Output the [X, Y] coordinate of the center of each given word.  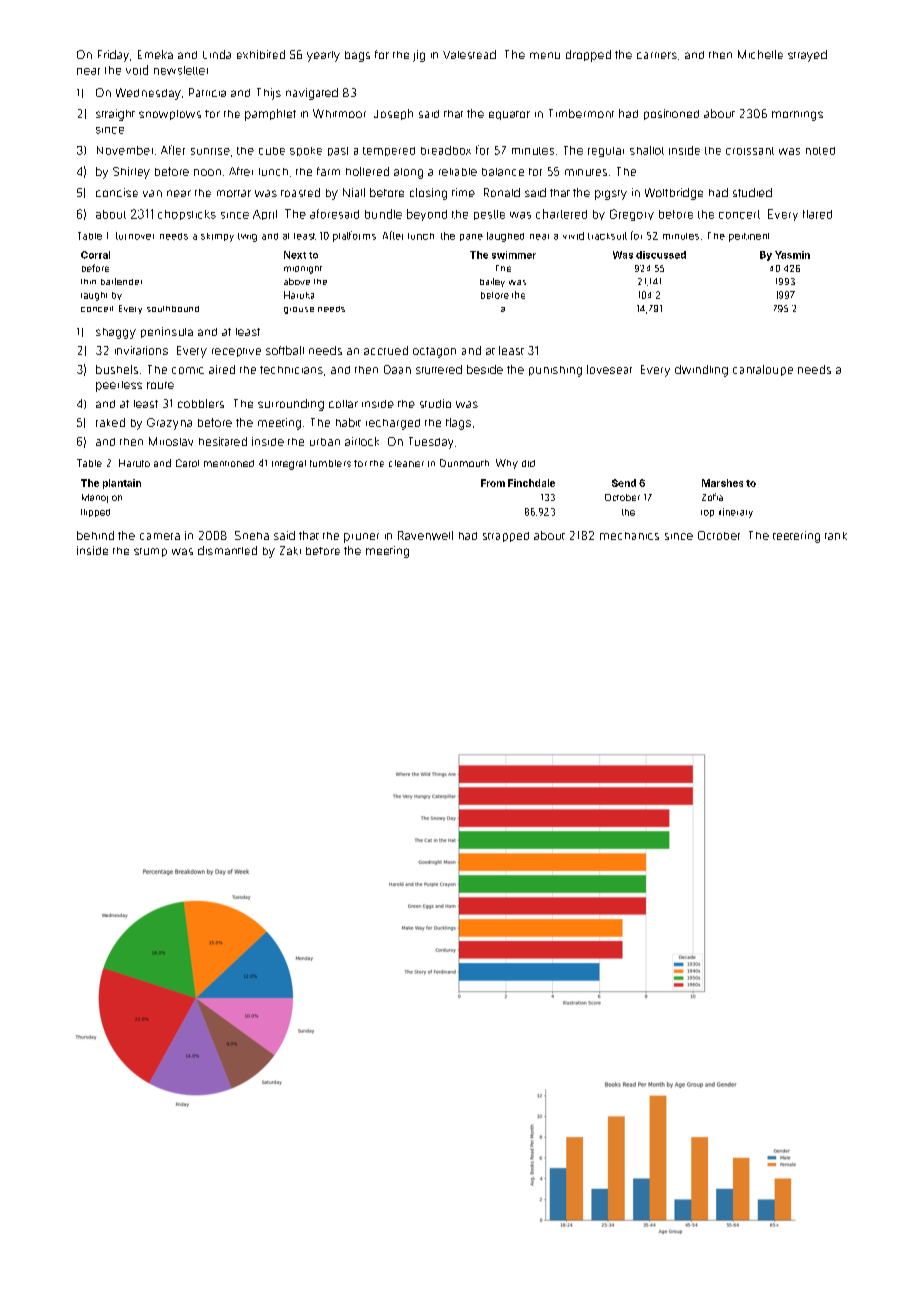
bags [357, 56]
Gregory [632, 215]
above [297, 281]
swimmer [514, 255]
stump [150, 552]
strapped [506, 537]
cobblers [201, 403]
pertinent [749, 237]
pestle [489, 215]
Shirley [131, 173]
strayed [807, 56]
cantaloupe [763, 370]
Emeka [155, 54]
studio [435, 403]
